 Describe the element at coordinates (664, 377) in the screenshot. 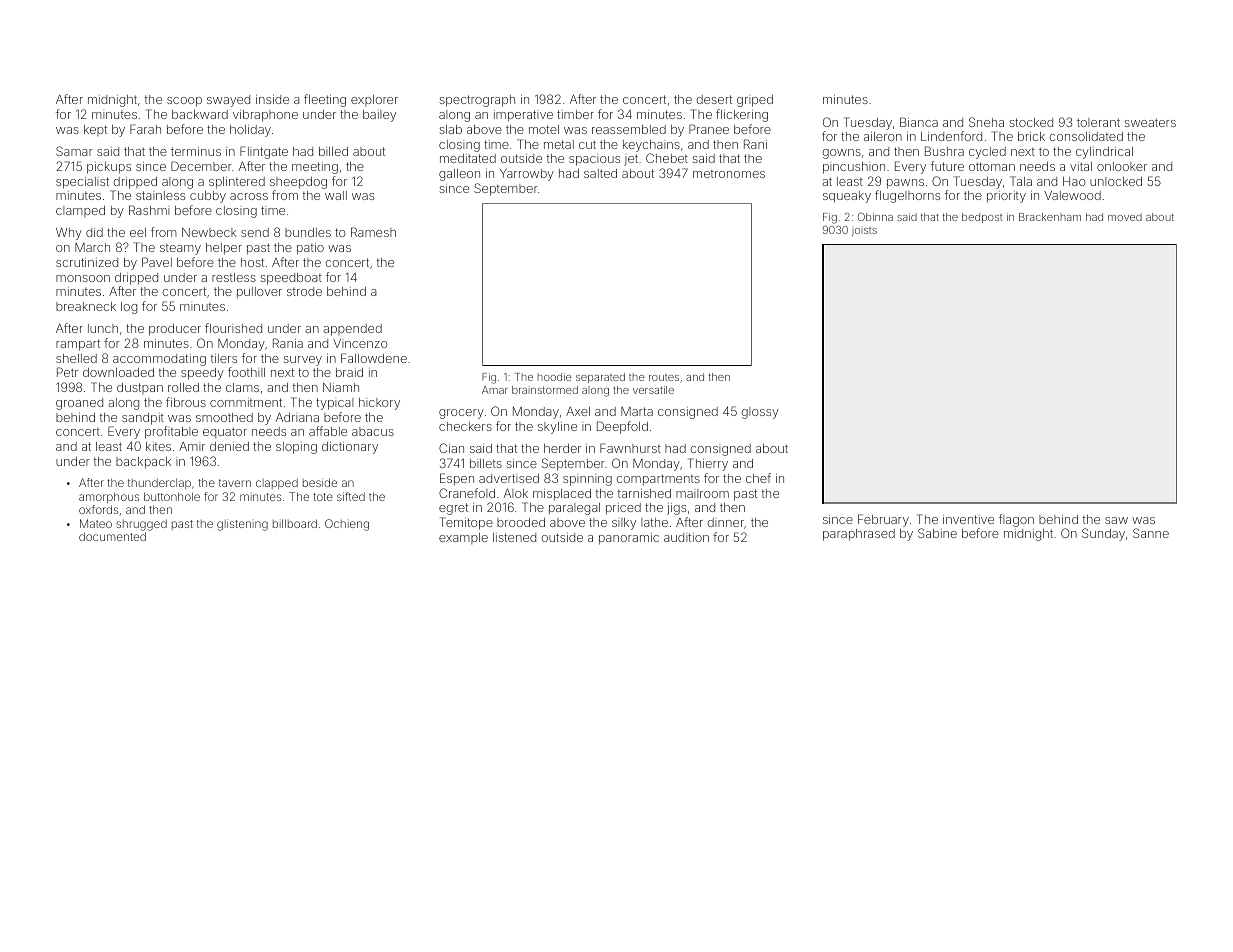

I see `routes` at that location.
